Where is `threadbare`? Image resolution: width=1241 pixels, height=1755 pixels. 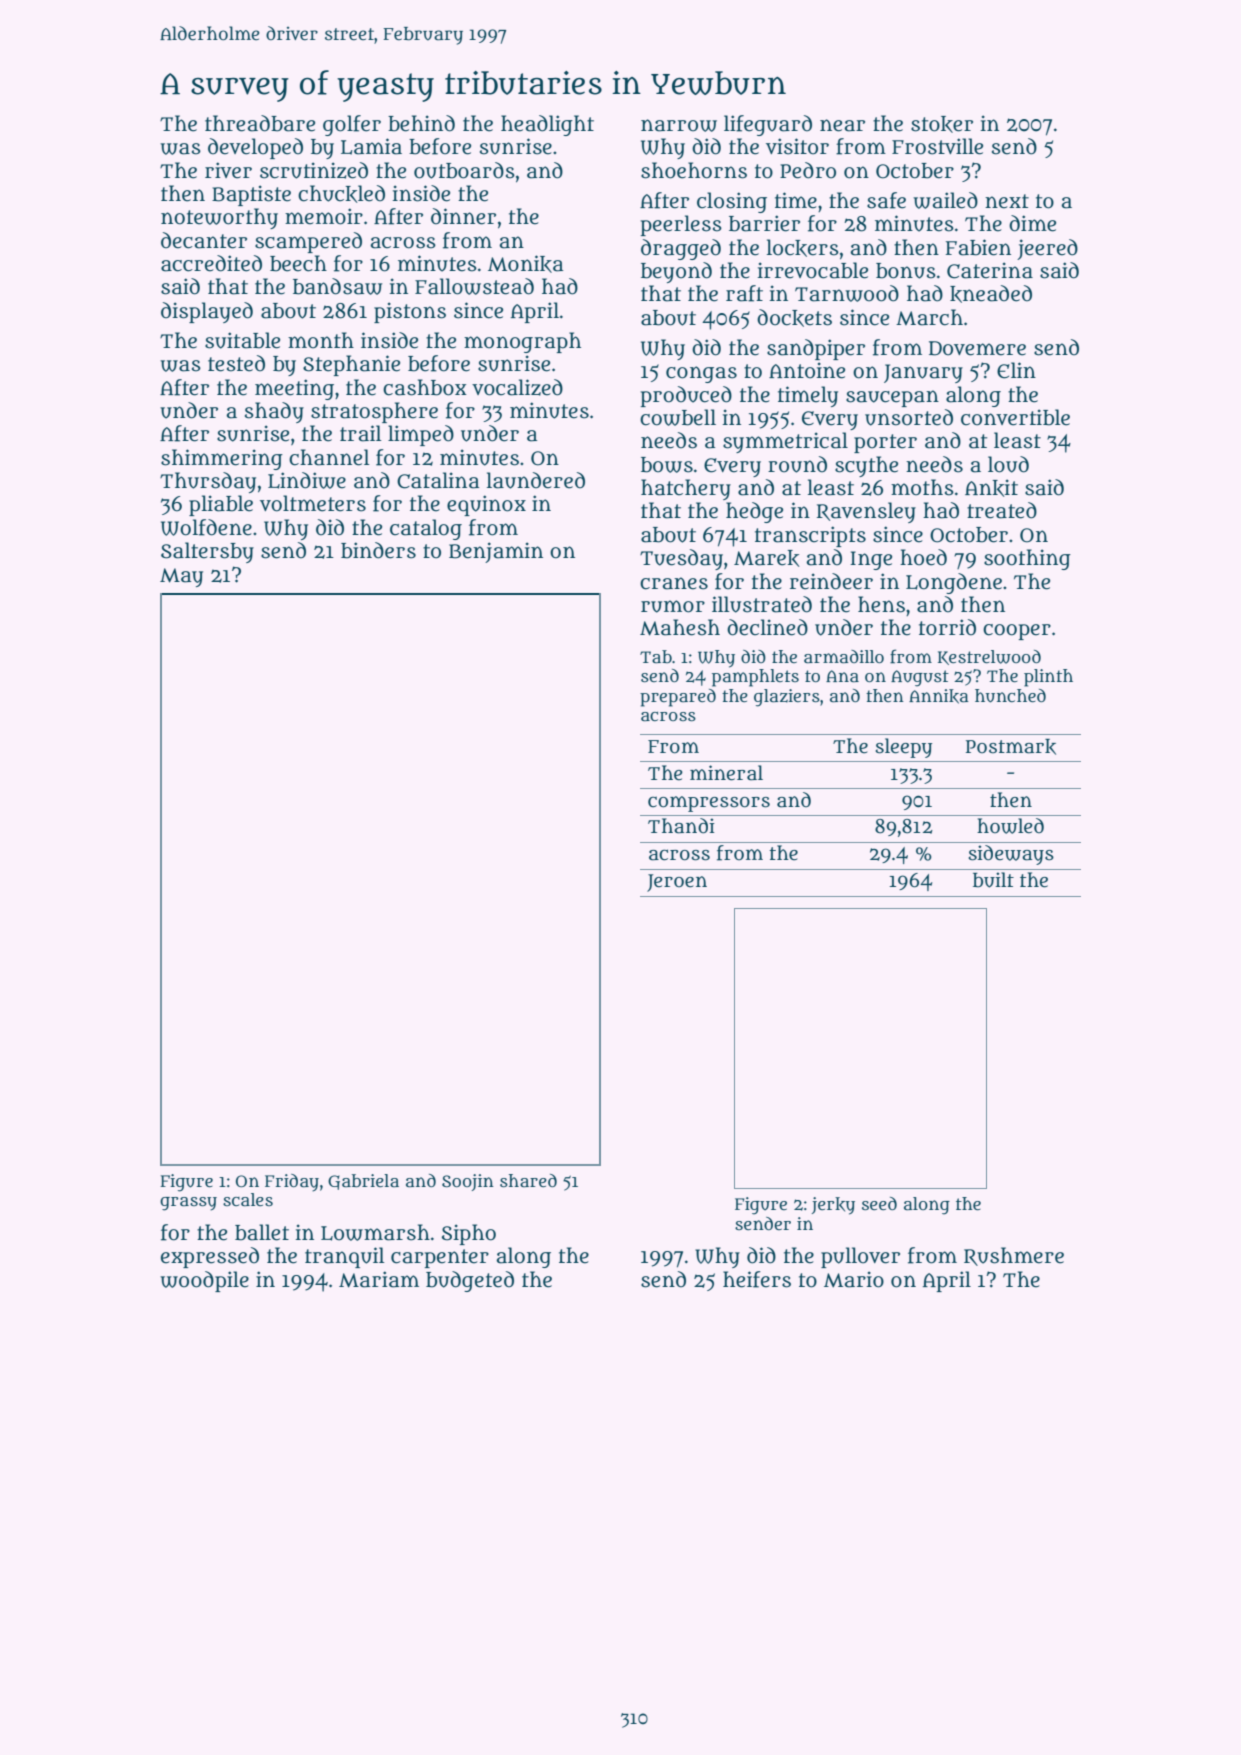
threadbare is located at coordinates (260, 123).
